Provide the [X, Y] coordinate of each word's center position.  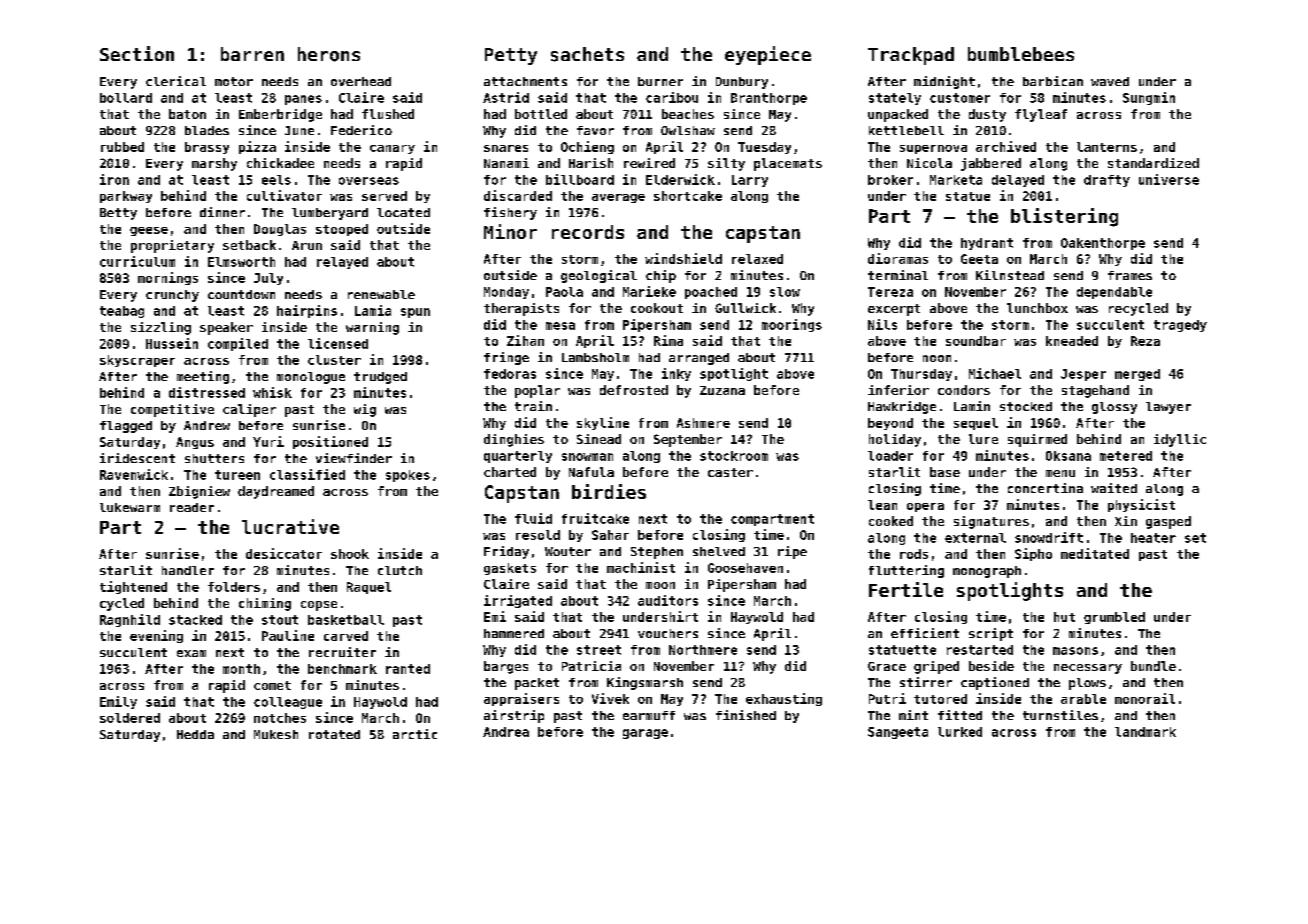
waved [1110, 81]
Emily [118, 702]
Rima [668, 340]
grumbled [1114, 618]
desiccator [284, 553]
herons [329, 54]
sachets [587, 54]
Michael [995, 373]
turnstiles [1060, 715]
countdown [241, 294]
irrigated [518, 601]
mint [913, 715]
